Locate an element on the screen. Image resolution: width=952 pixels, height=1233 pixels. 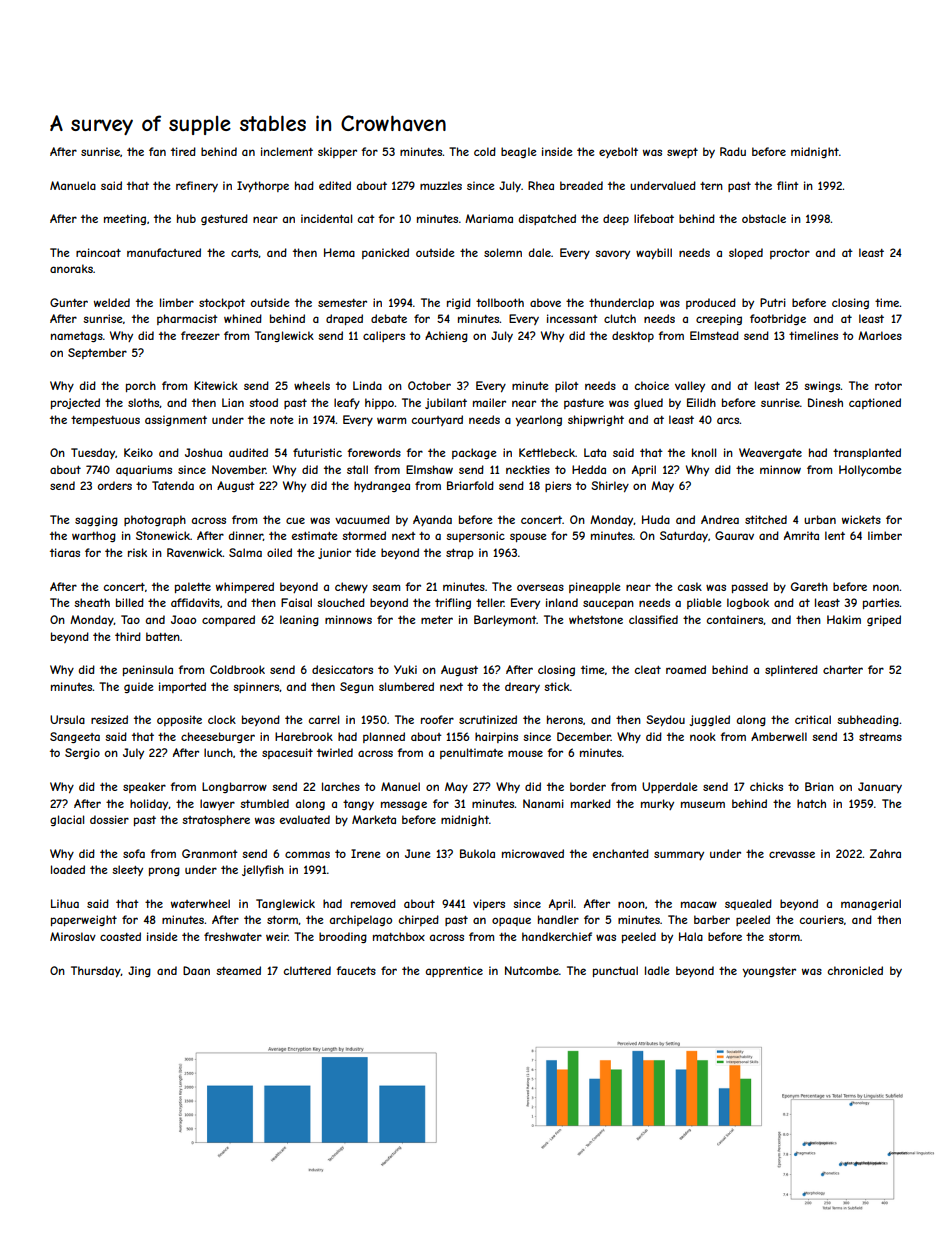
Hollycombe is located at coordinates (870, 470).
